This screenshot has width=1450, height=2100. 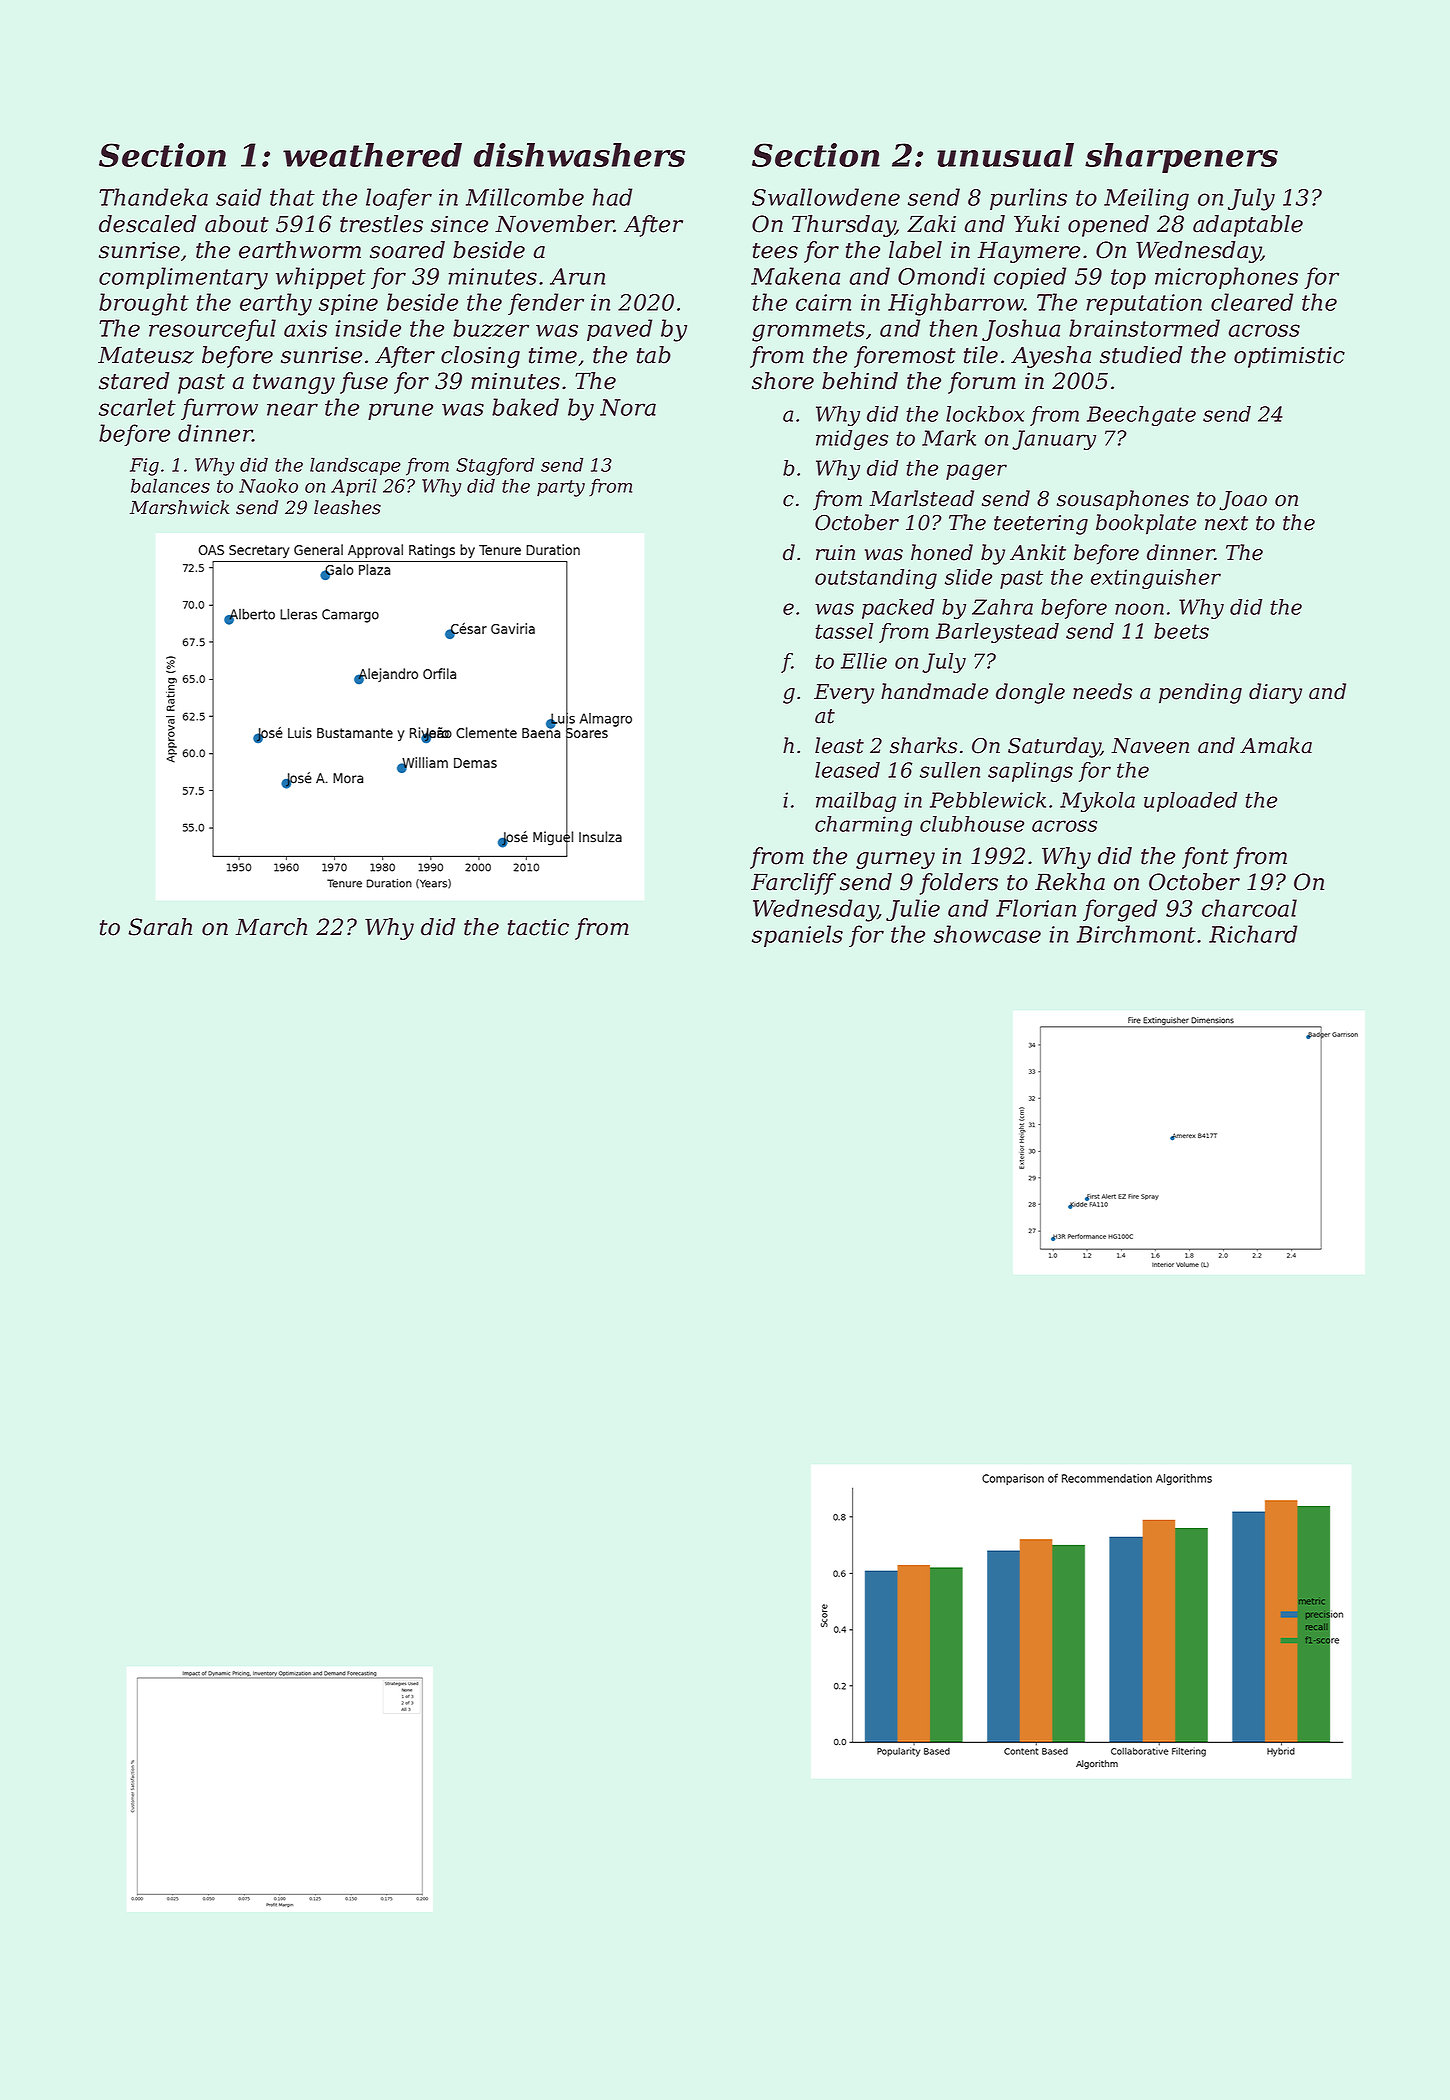 I want to click on Joao, so click(x=1243, y=501).
